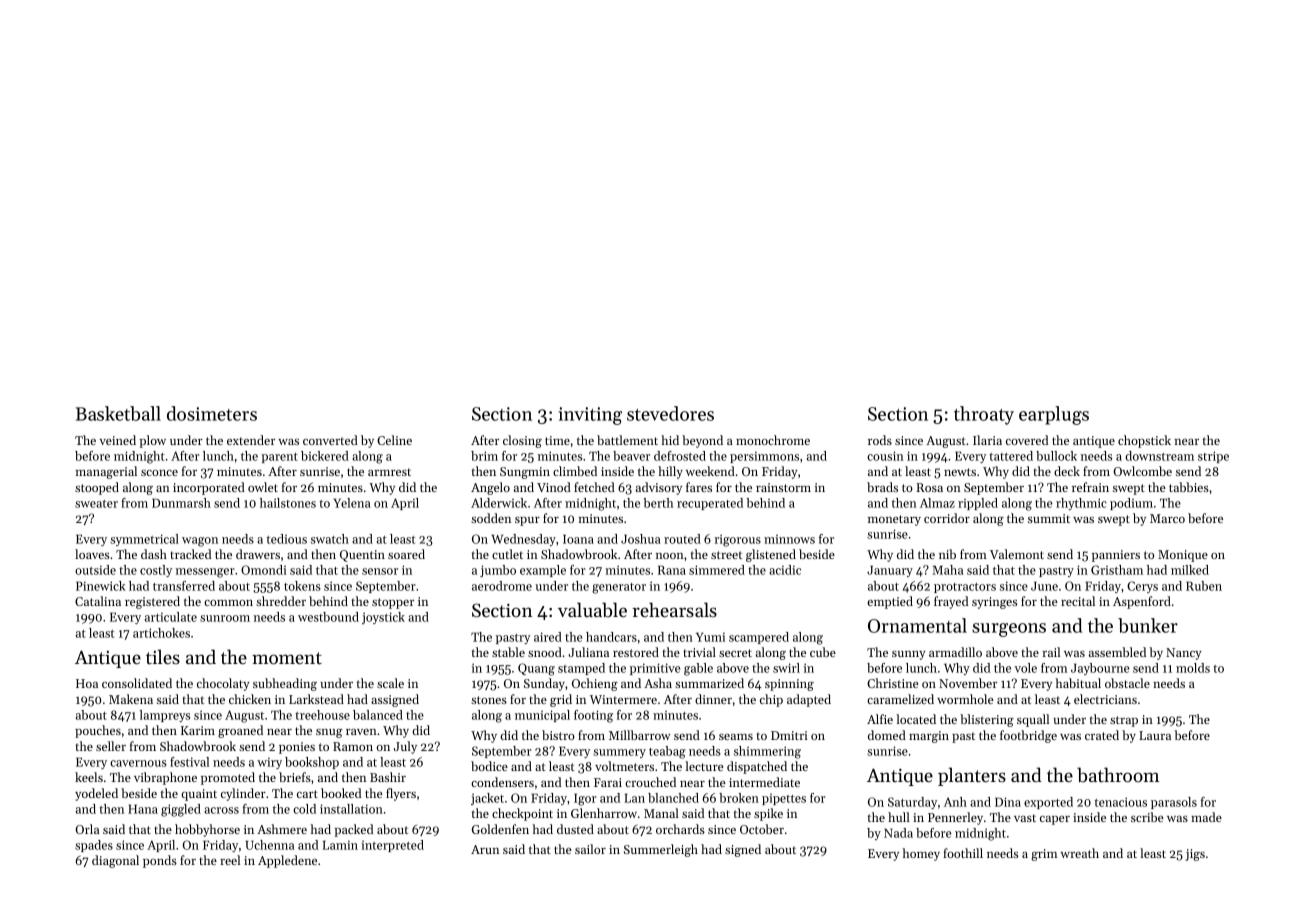 The width and height of the screenshot is (1308, 924). Describe the element at coordinates (161, 633) in the screenshot. I see `artichokes` at that location.
